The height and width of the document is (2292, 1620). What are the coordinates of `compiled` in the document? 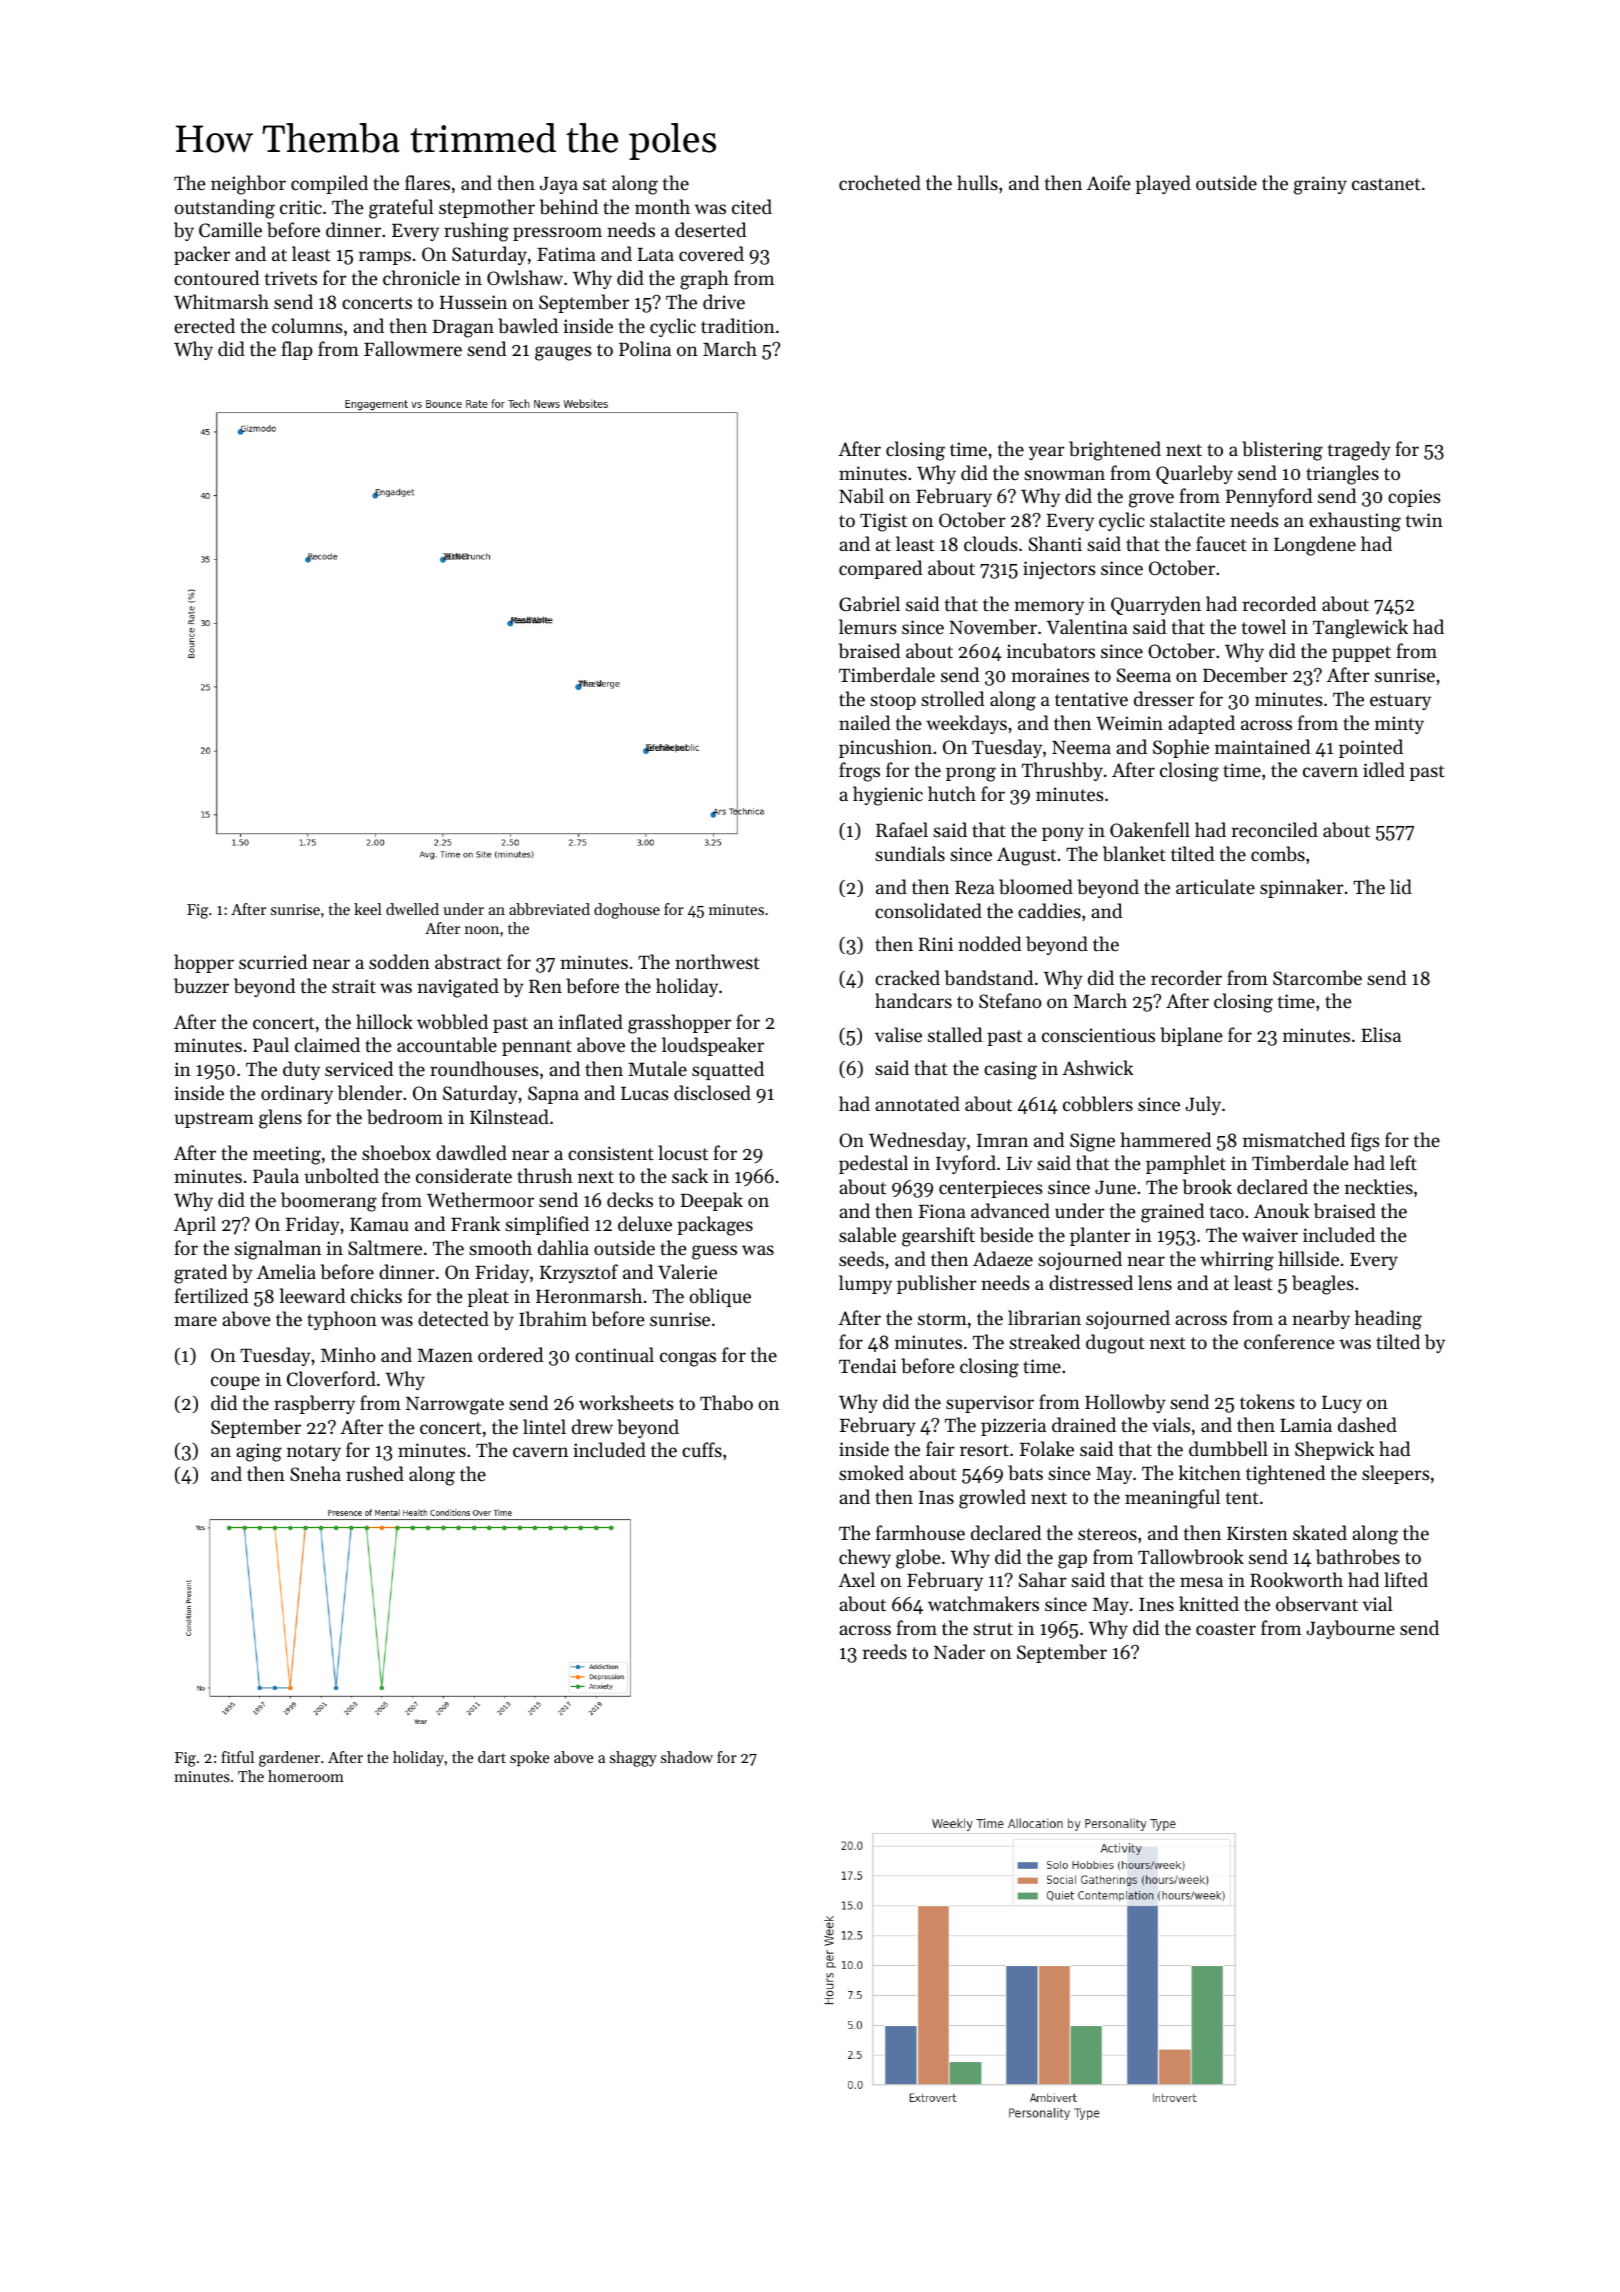 It's located at (329, 184).
